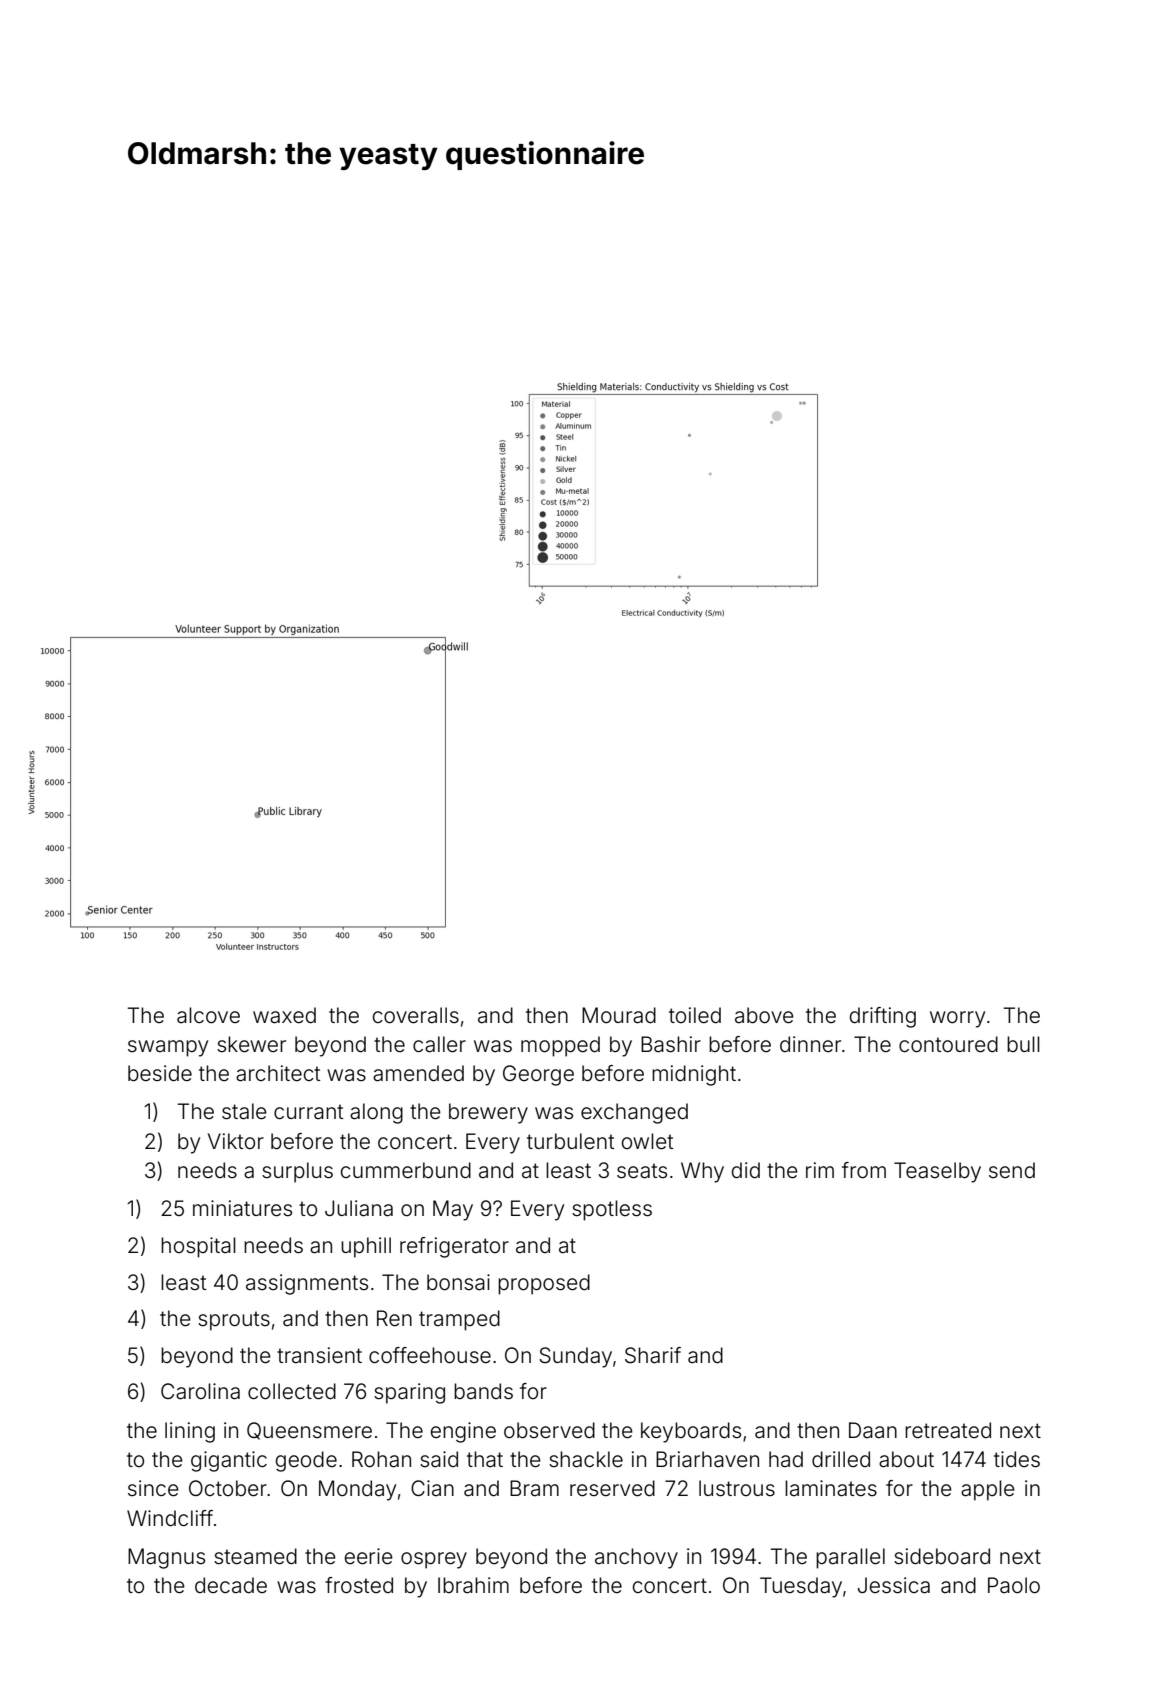  Describe the element at coordinates (810, 1044) in the document. I see `dinner` at that location.
